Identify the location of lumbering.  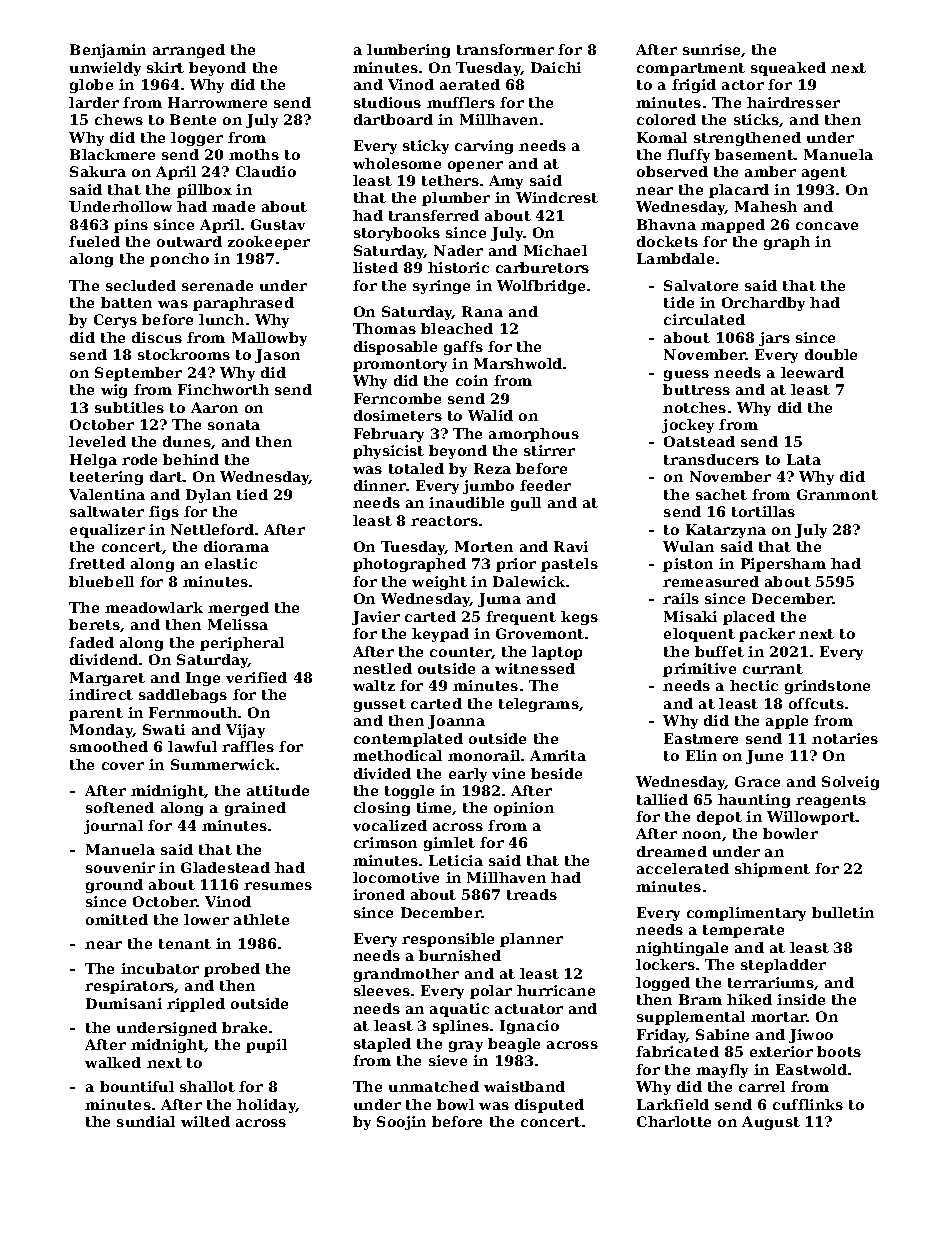
(408, 51).
